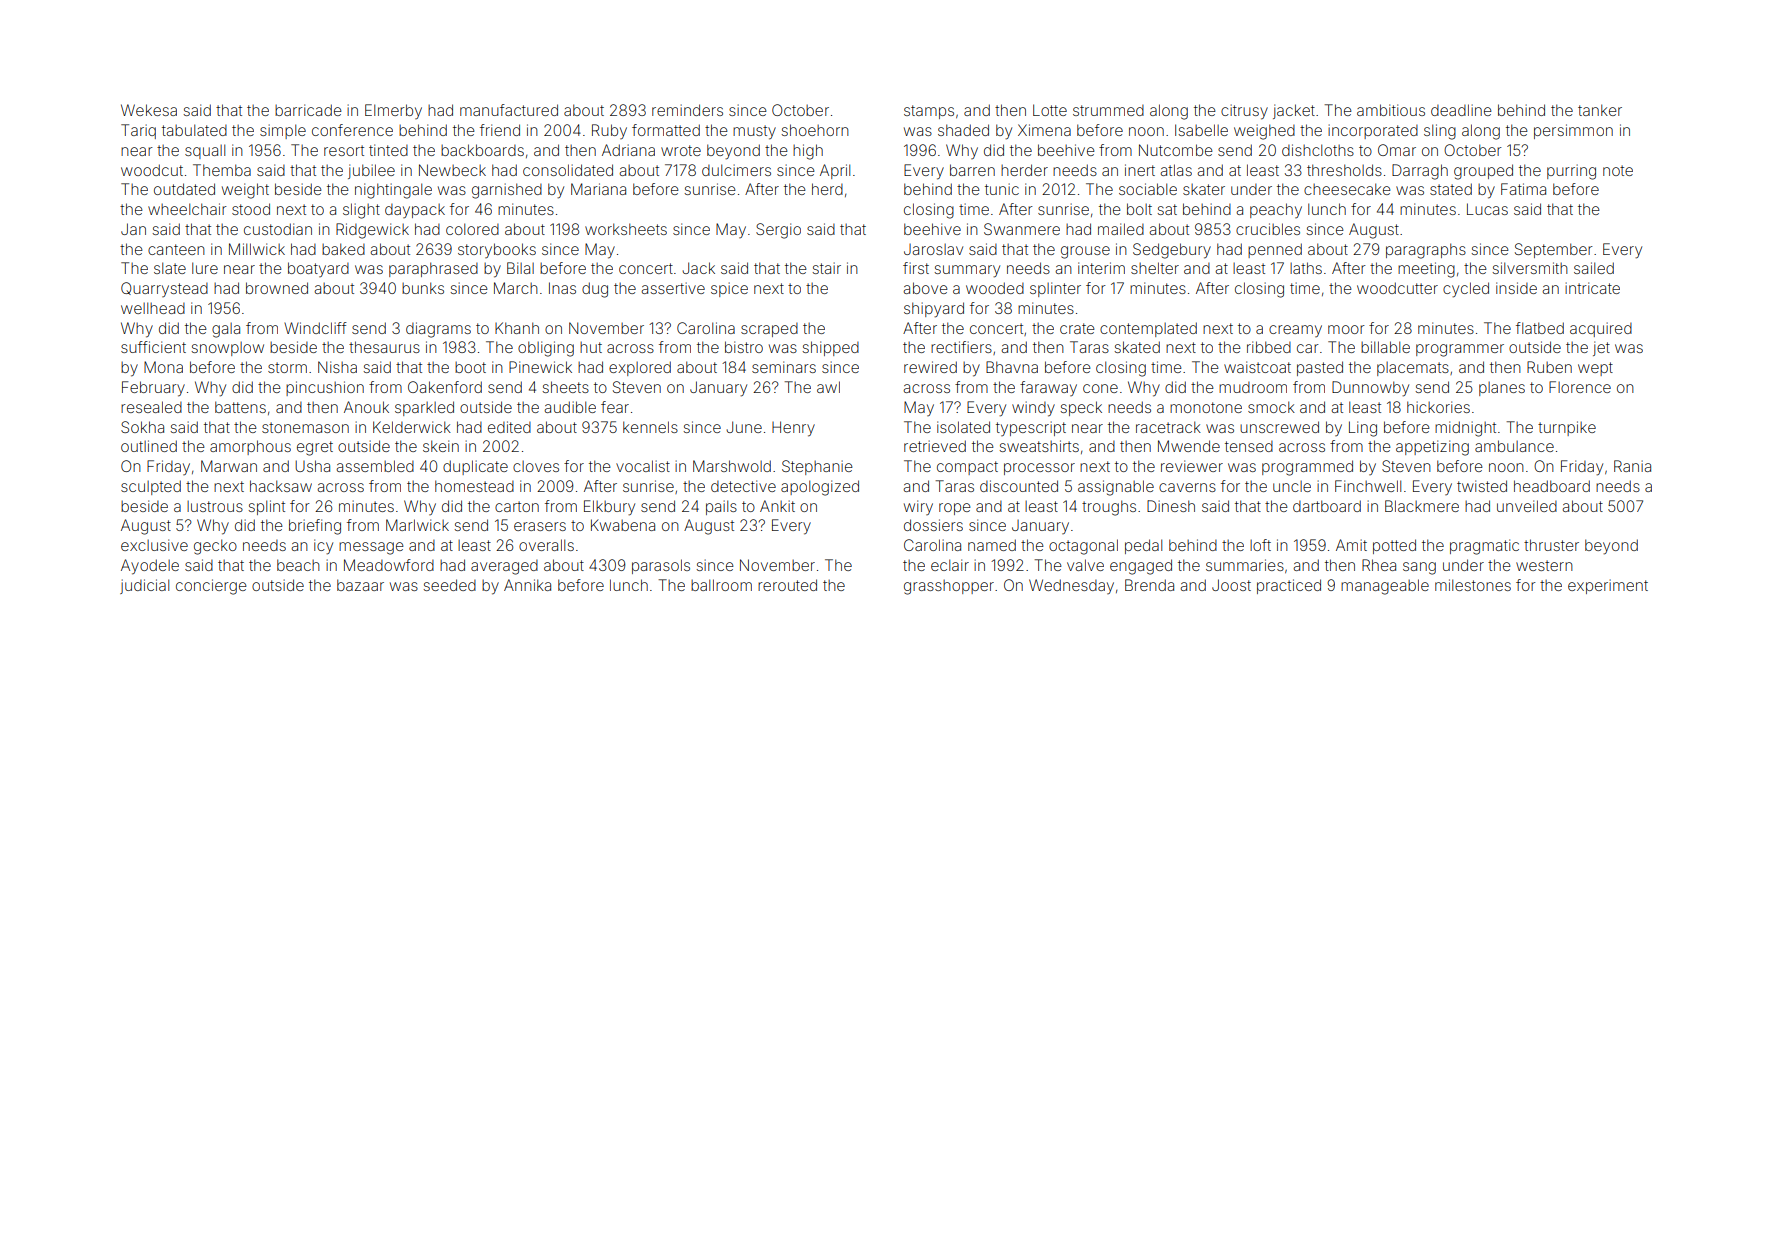 This screenshot has width=1776, height=1255. What do you see at coordinates (777, 506) in the screenshot?
I see `Ankit` at bounding box center [777, 506].
